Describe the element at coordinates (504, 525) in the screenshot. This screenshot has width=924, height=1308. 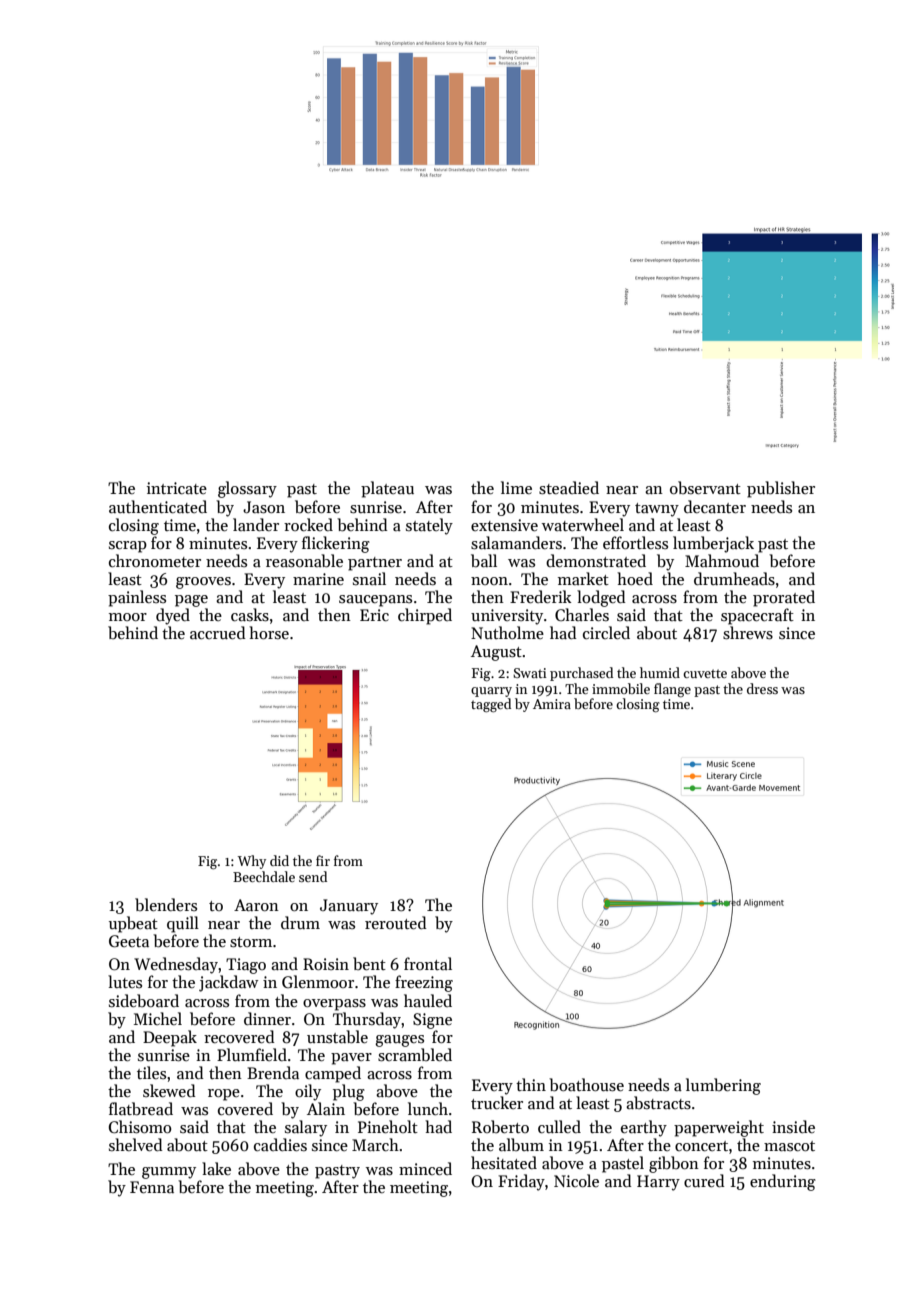
I see `extensive` at that location.
